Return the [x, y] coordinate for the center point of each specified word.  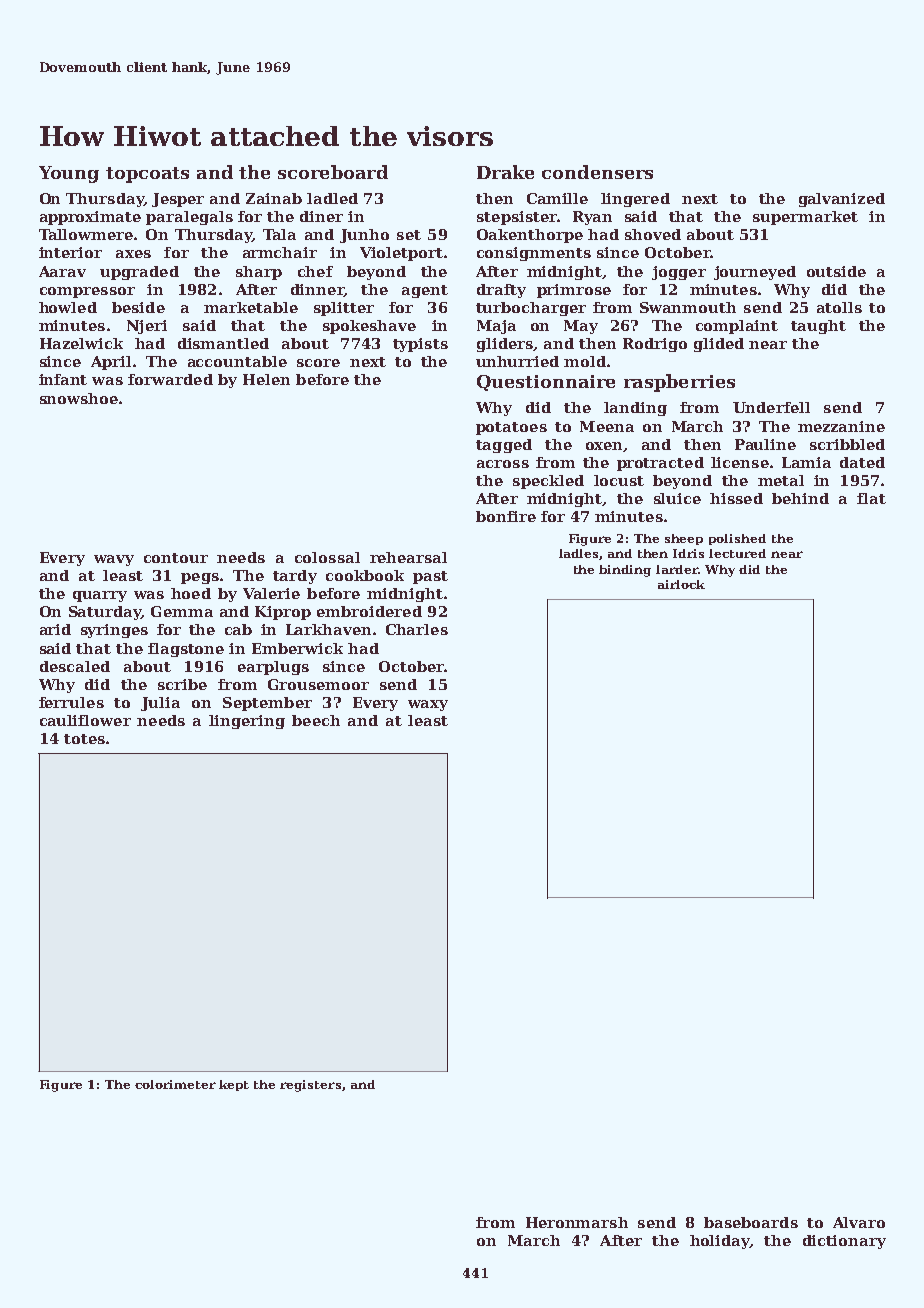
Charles [417, 629]
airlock [681, 584]
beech [316, 720]
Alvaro [859, 1222]
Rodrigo [655, 345]
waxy [428, 705]
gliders [505, 345]
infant [63, 379]
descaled [75, 666]
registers [310, 1086]
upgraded [139, 273]
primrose [574, 291]
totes [84, 739]
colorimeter [175, 1084]
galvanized [842, 200]
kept [234, 1085]
